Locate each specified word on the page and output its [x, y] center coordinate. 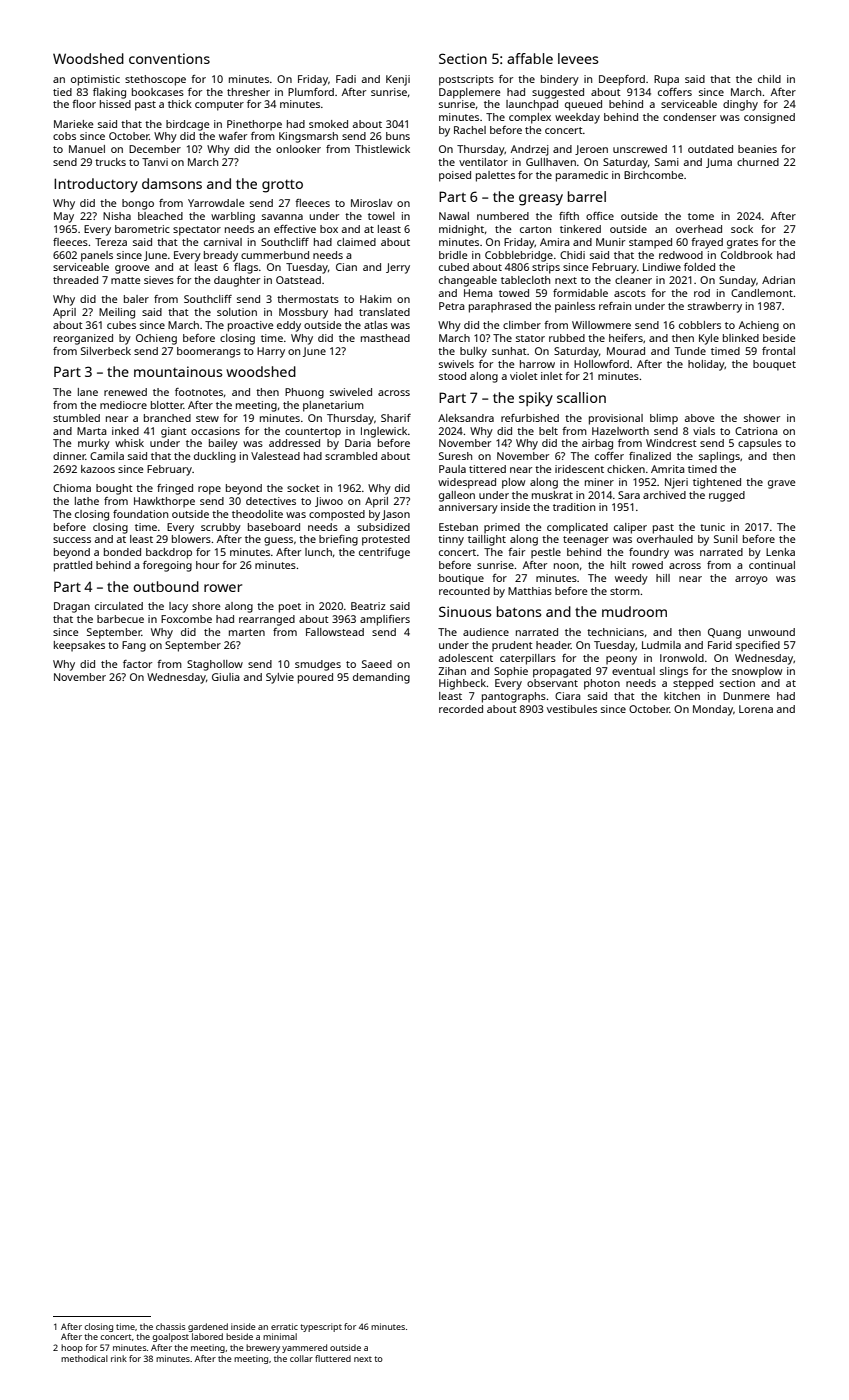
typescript [321, 1327]
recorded [461, 709]
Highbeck [462, 684]
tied [62, 92]
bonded [122, 552]
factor [137, 664]
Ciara [568, 696]
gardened [208, 1327]
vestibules [572, 709]
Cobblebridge [519, 256]
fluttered [333, 1358]
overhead [699, 229]
